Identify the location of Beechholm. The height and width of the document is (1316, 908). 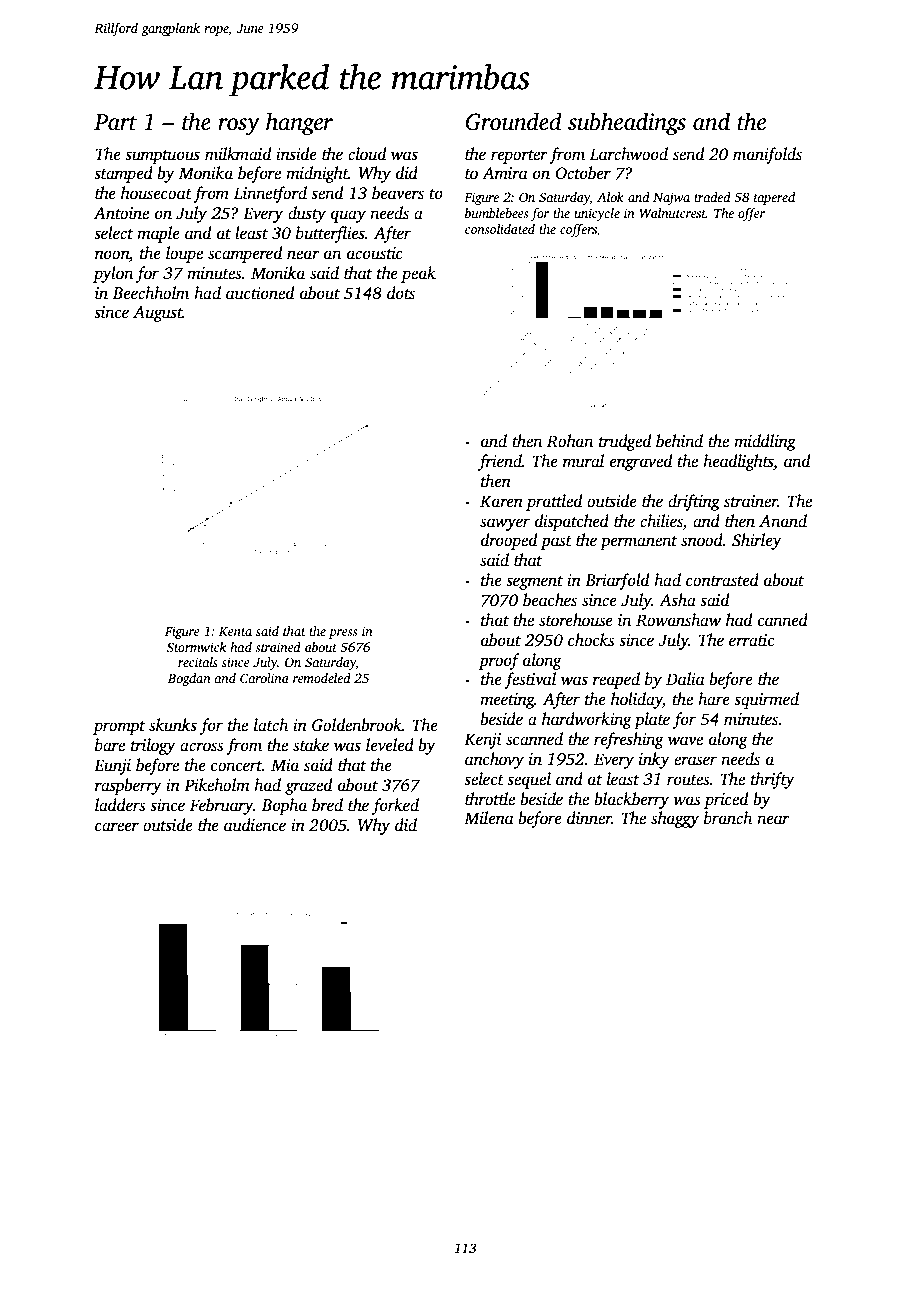
(151, 293).
